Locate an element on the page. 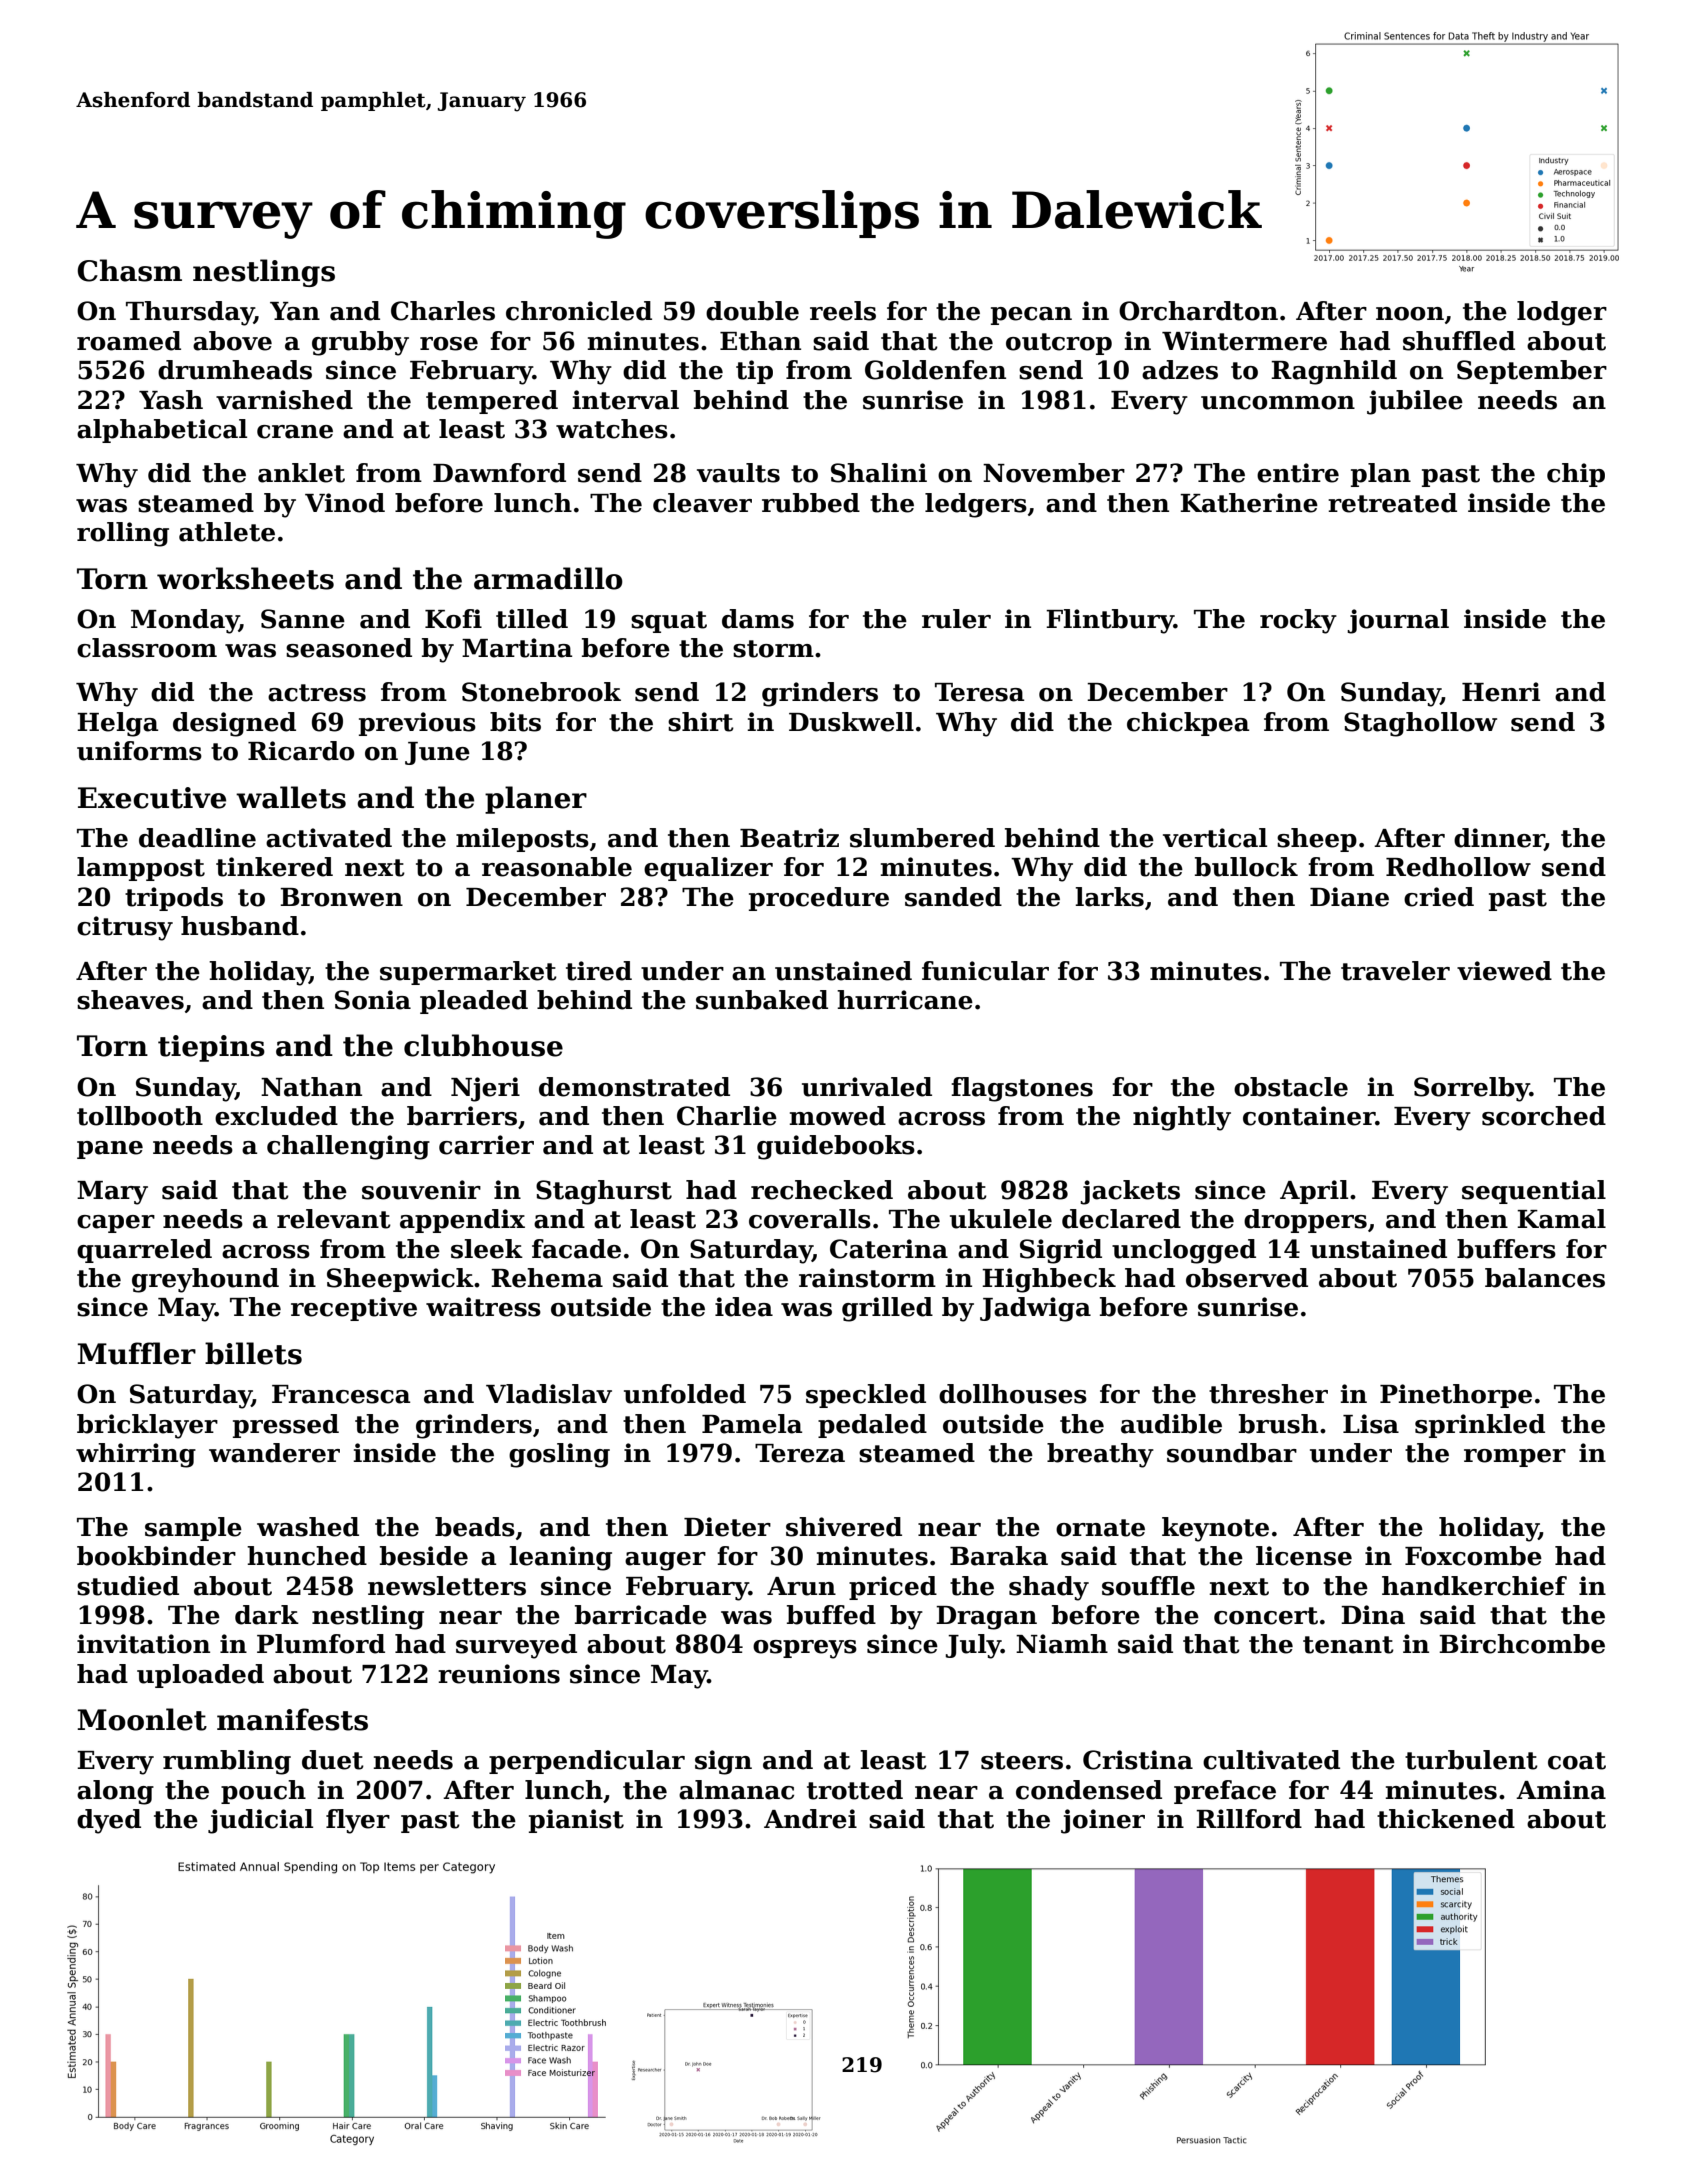 This page has height=2178, width=1683. Sorrelby is located at coordinates (1472, 1089).
